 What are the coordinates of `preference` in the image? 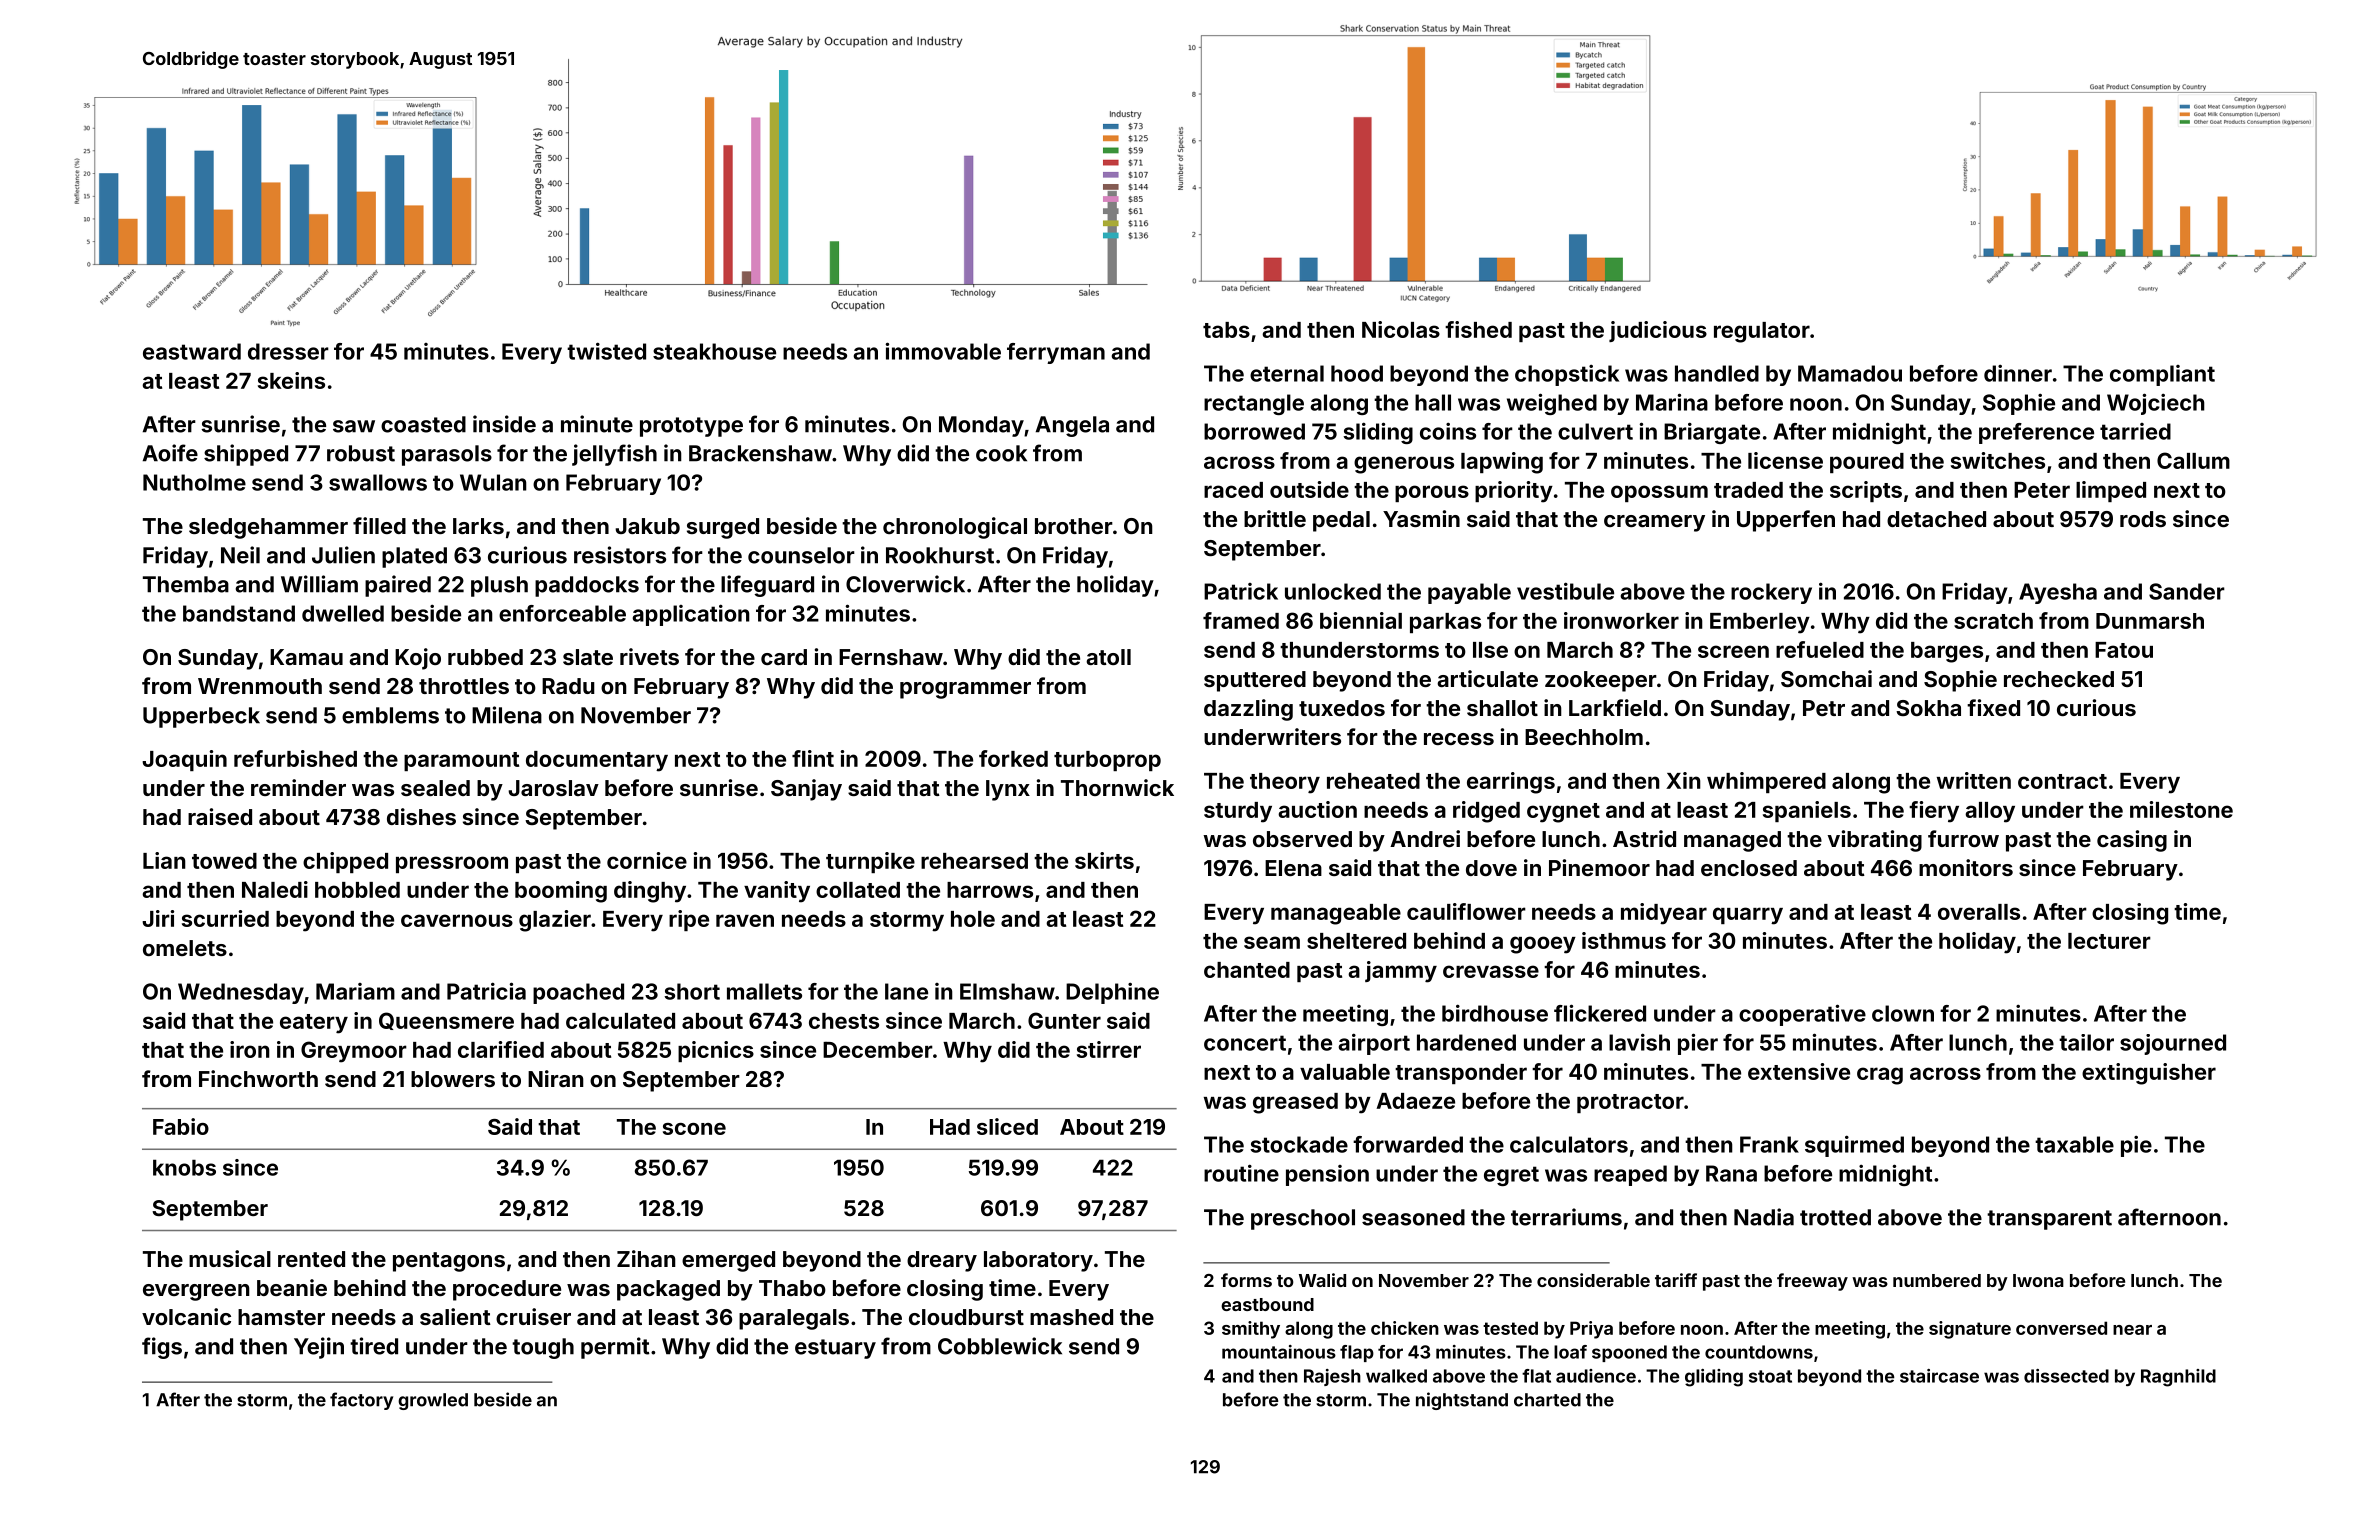 It's located at (2036, 433).
